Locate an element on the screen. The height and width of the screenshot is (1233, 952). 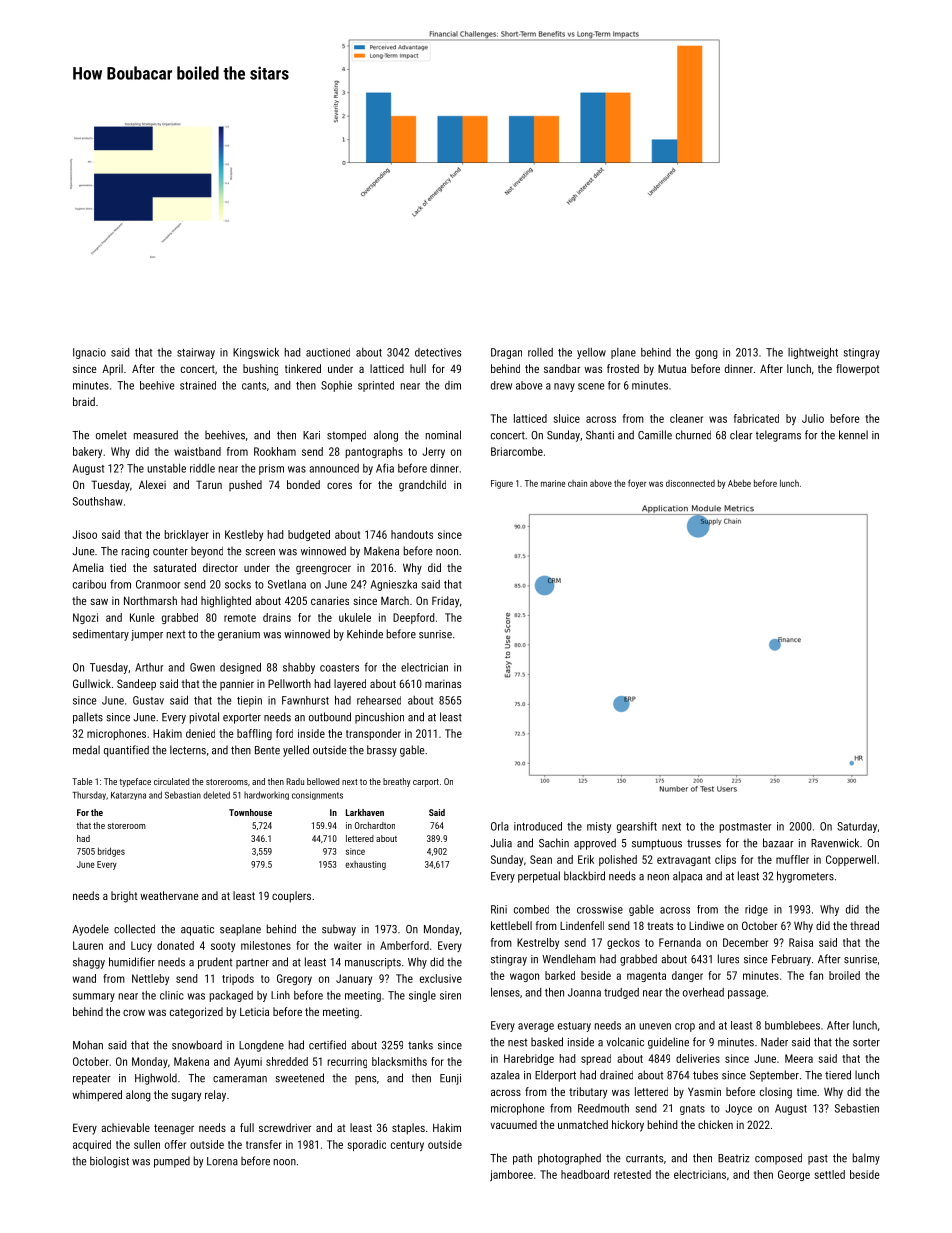
snowboard is located at coordinates (197, 1045).
